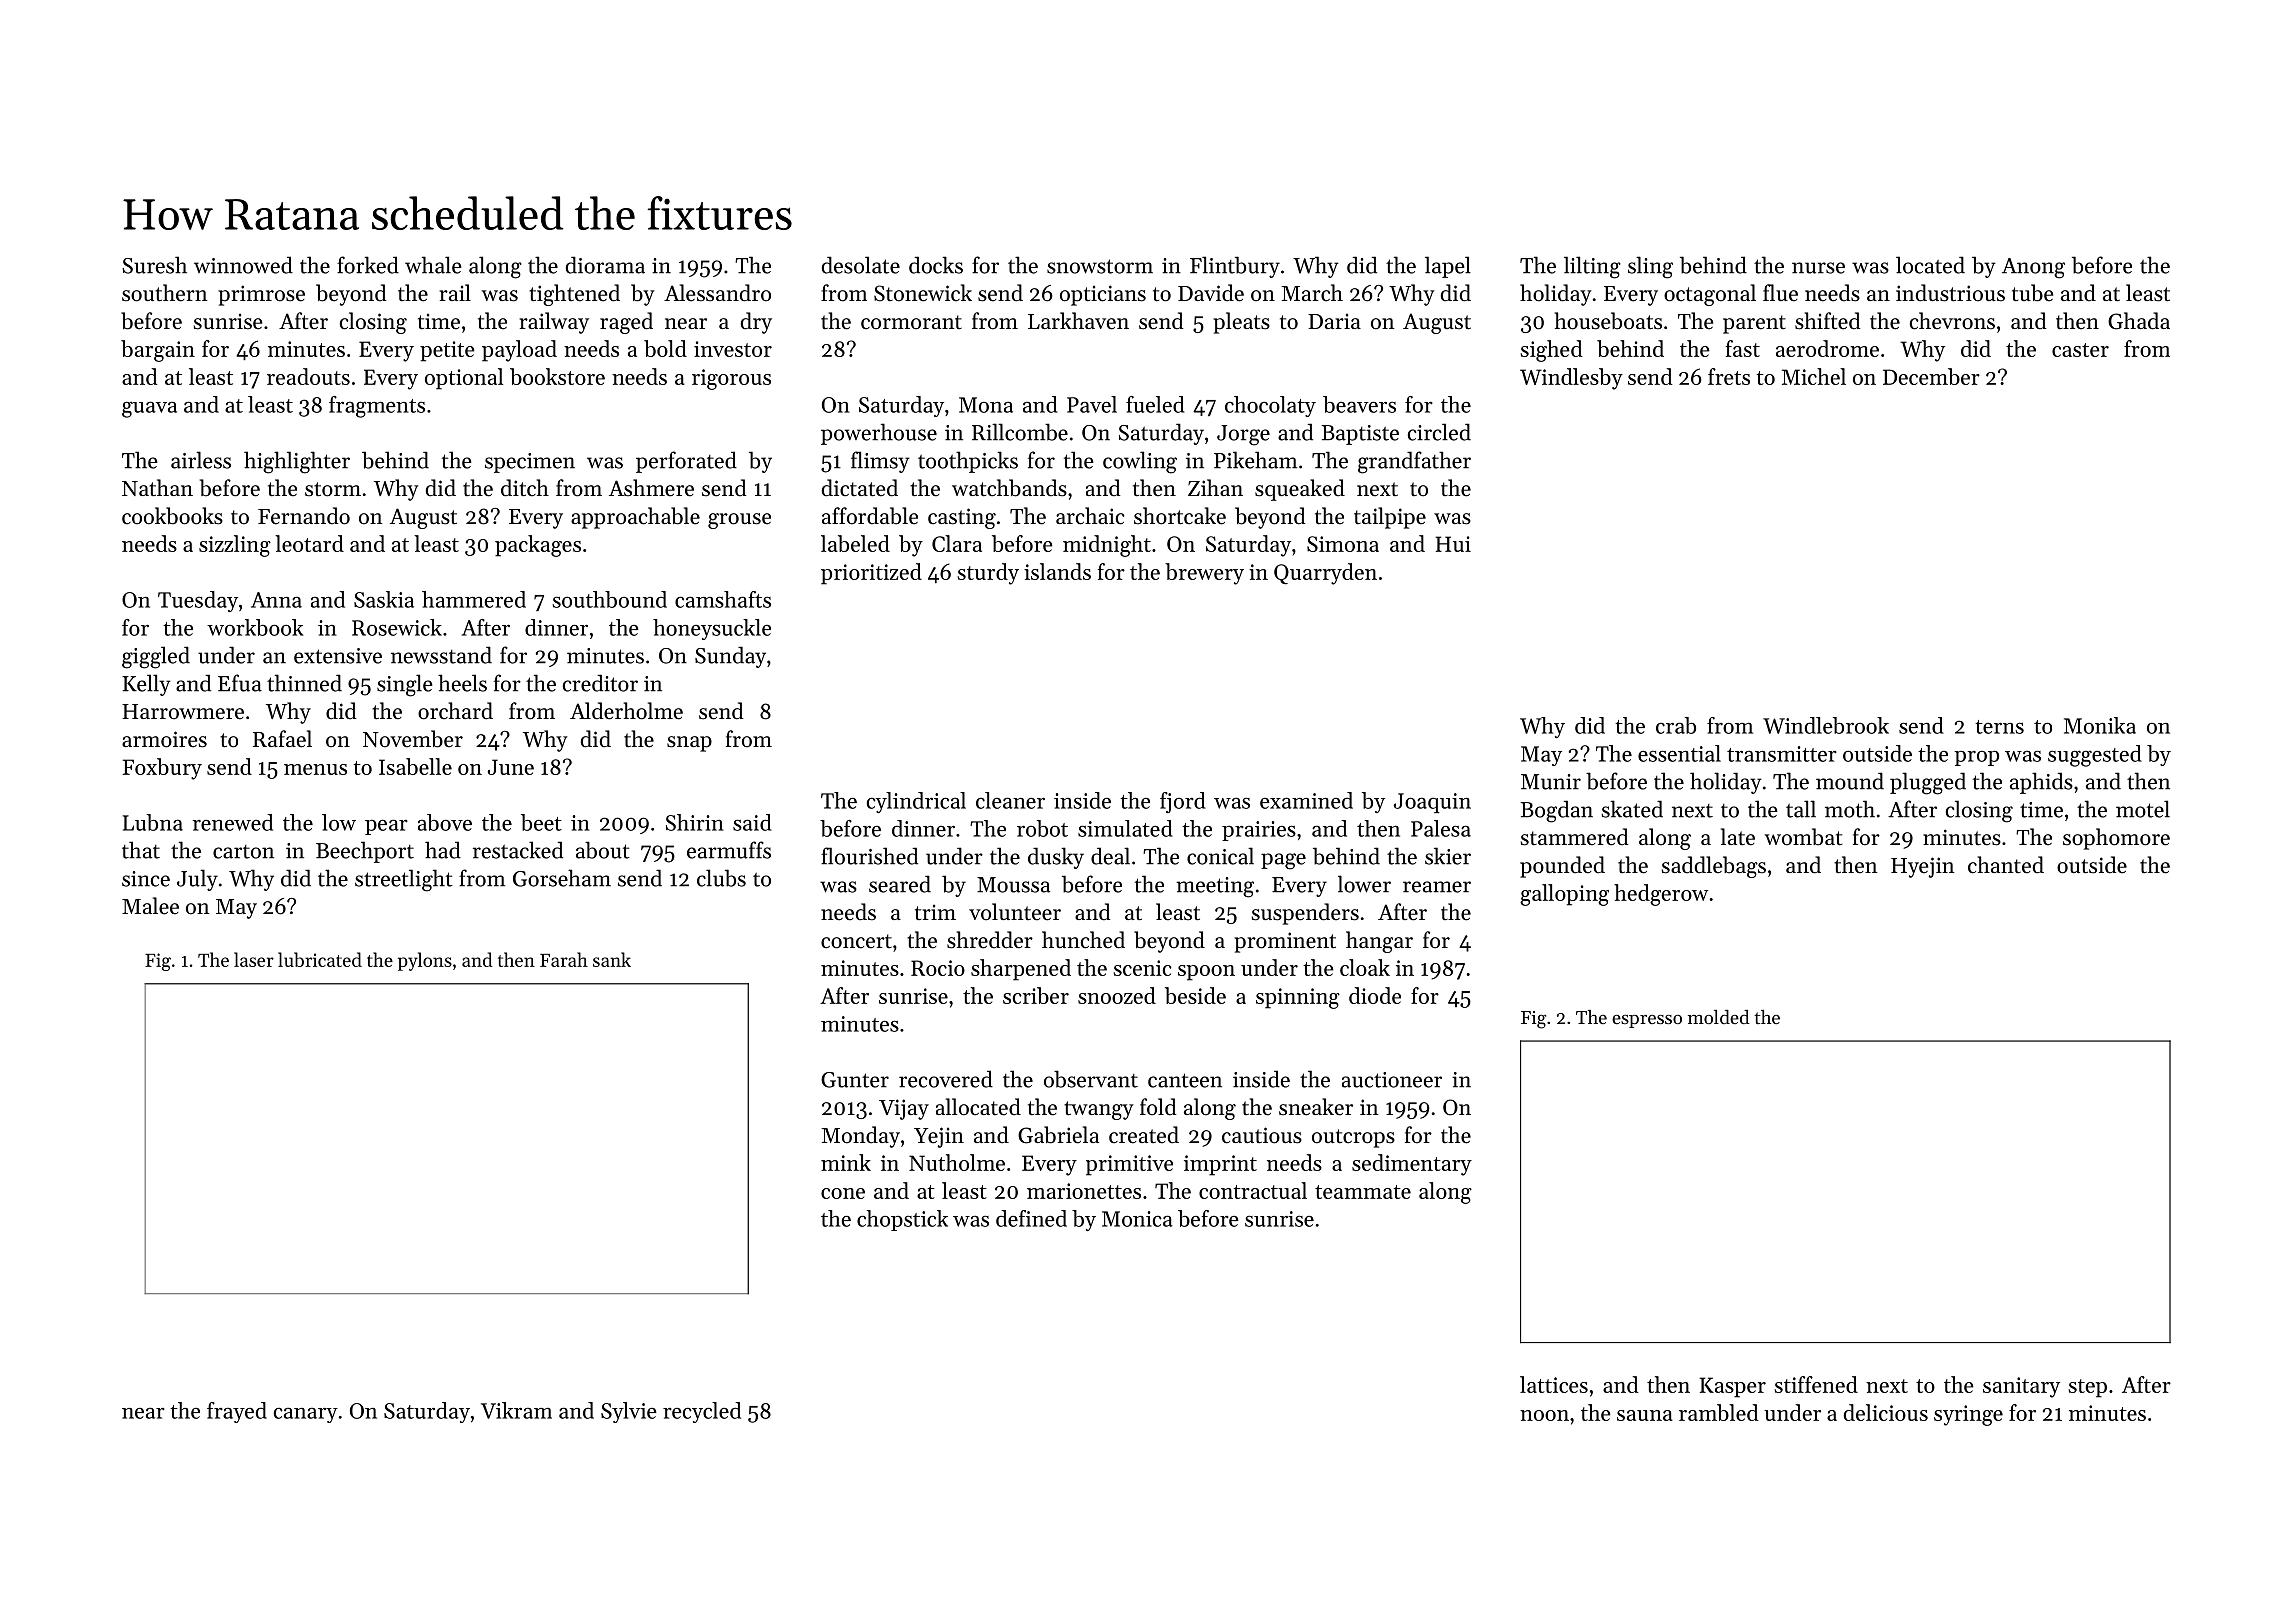 This screenshot has height=1620, width=2292. Describe the element at coordinates (1010, 800) in the screenshot. I see `cleaner` at that location.
